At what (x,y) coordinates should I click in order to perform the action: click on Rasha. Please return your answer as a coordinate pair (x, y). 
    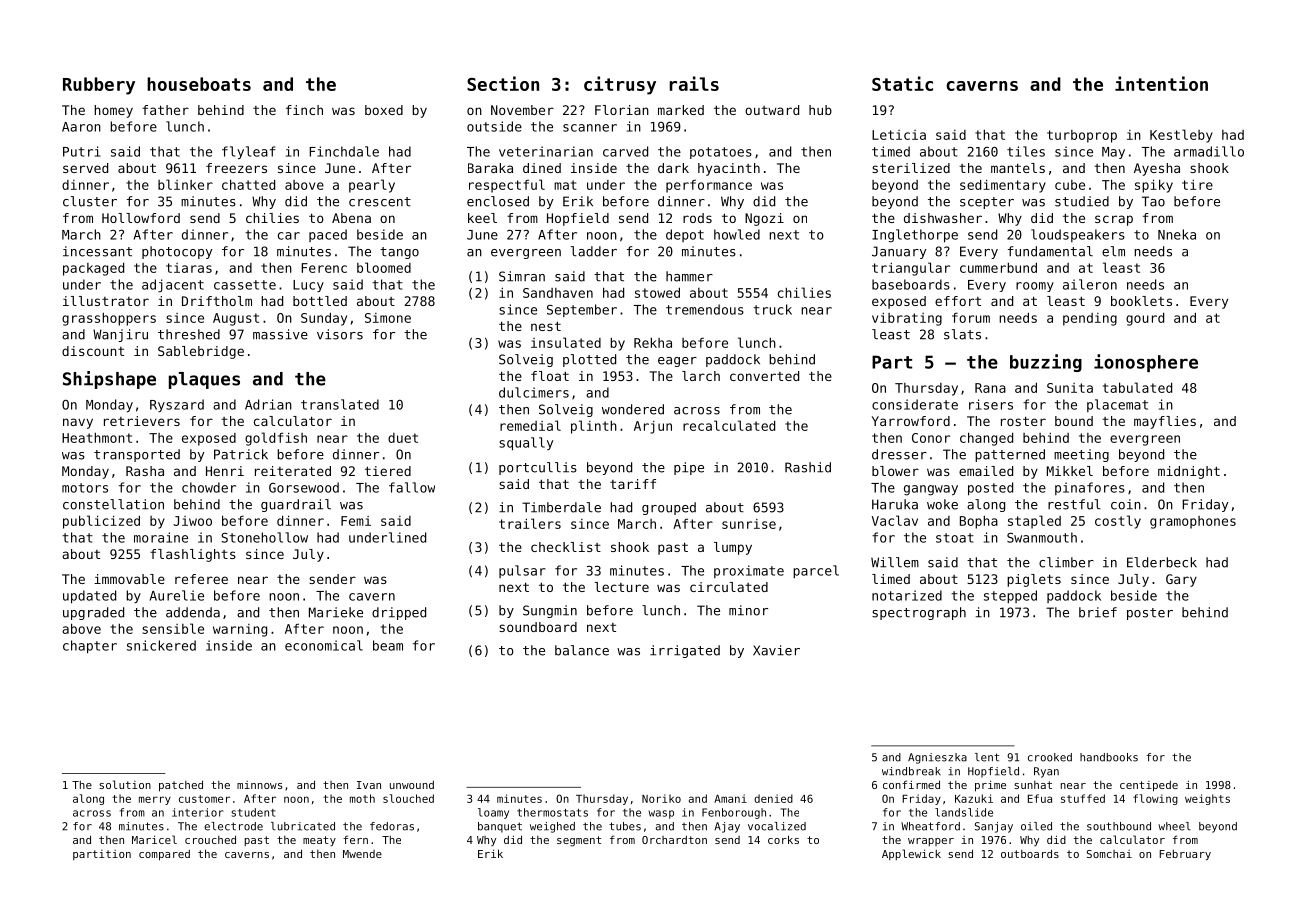
    Looking at the image, I should click on (145, 471).
